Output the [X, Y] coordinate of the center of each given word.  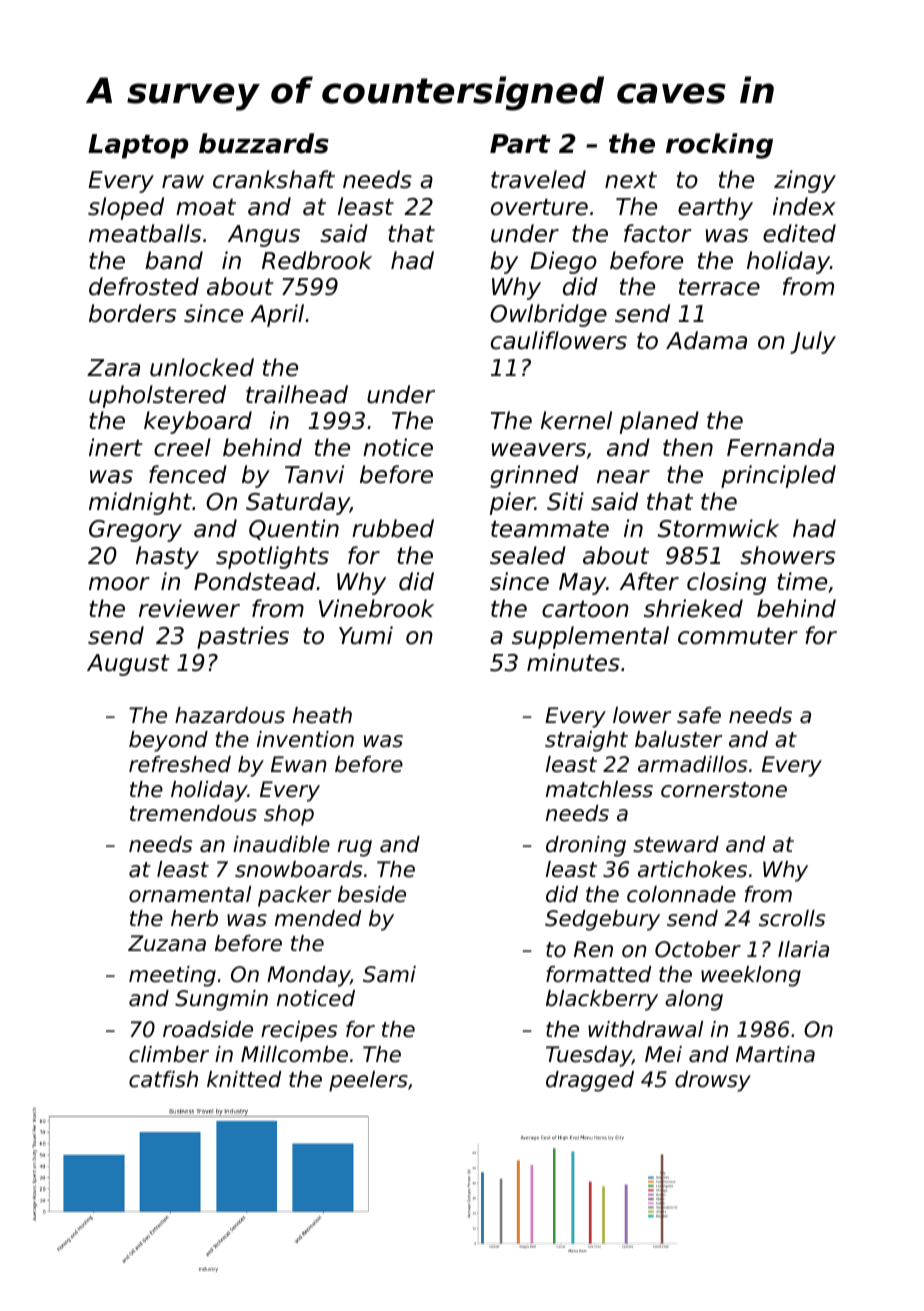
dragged [590, 1081]
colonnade [681, 894]
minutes [573, 662]
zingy [805, 181]
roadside [208, 1029]
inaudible [281, 844]
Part [520, 144]
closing [726, 583]
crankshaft [274, 179]
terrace [719, 287]
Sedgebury [602, 920]
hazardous [230, 715]
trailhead [297, 394]
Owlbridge [548, 315]
